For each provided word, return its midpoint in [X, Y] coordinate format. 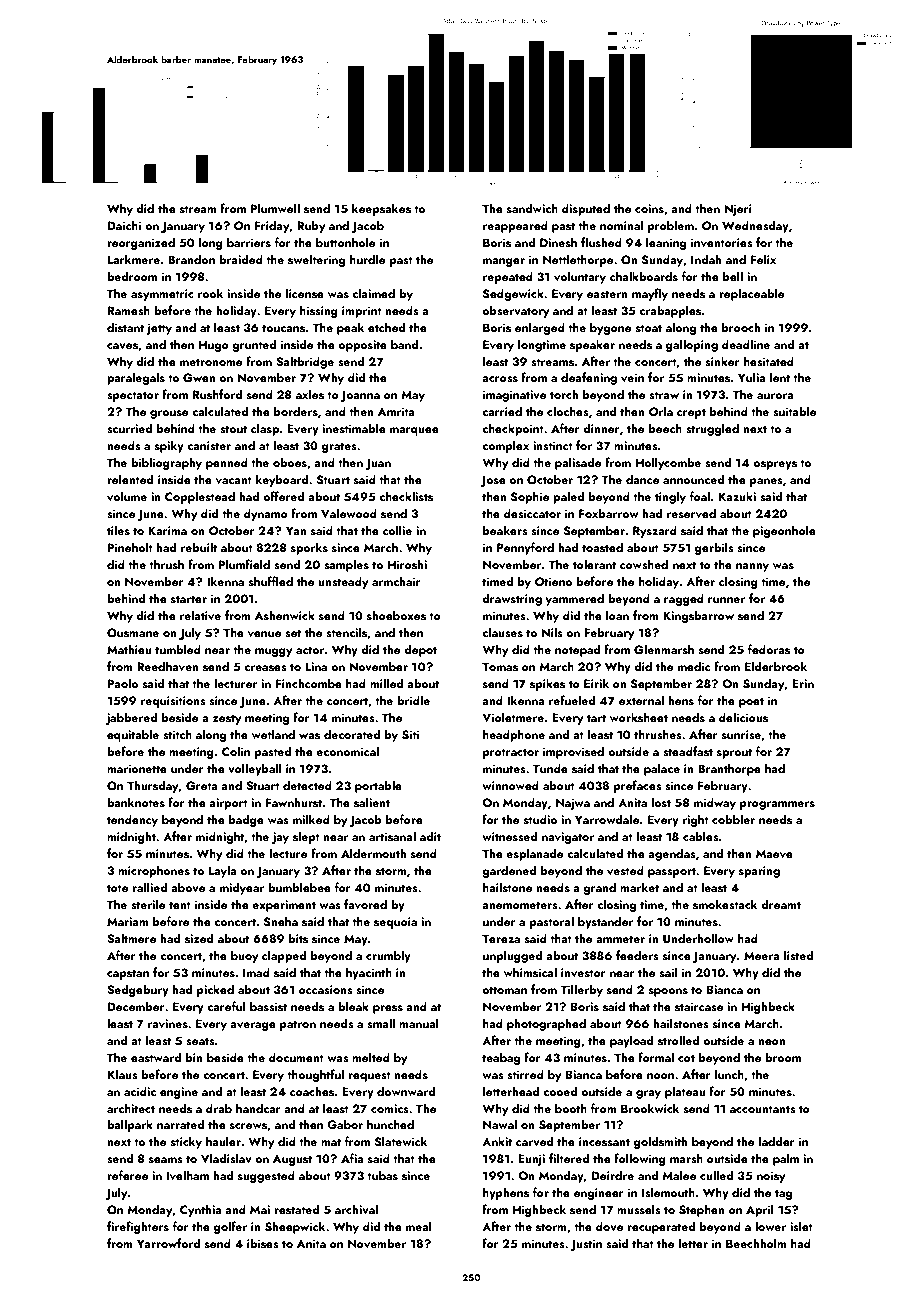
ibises [262, 1243]
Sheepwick [295, 1227]
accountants [762, 1109]
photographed [546, 1024]
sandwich [532, 208]
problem [671, 226]
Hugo [214, 346]
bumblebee [299, 887]
